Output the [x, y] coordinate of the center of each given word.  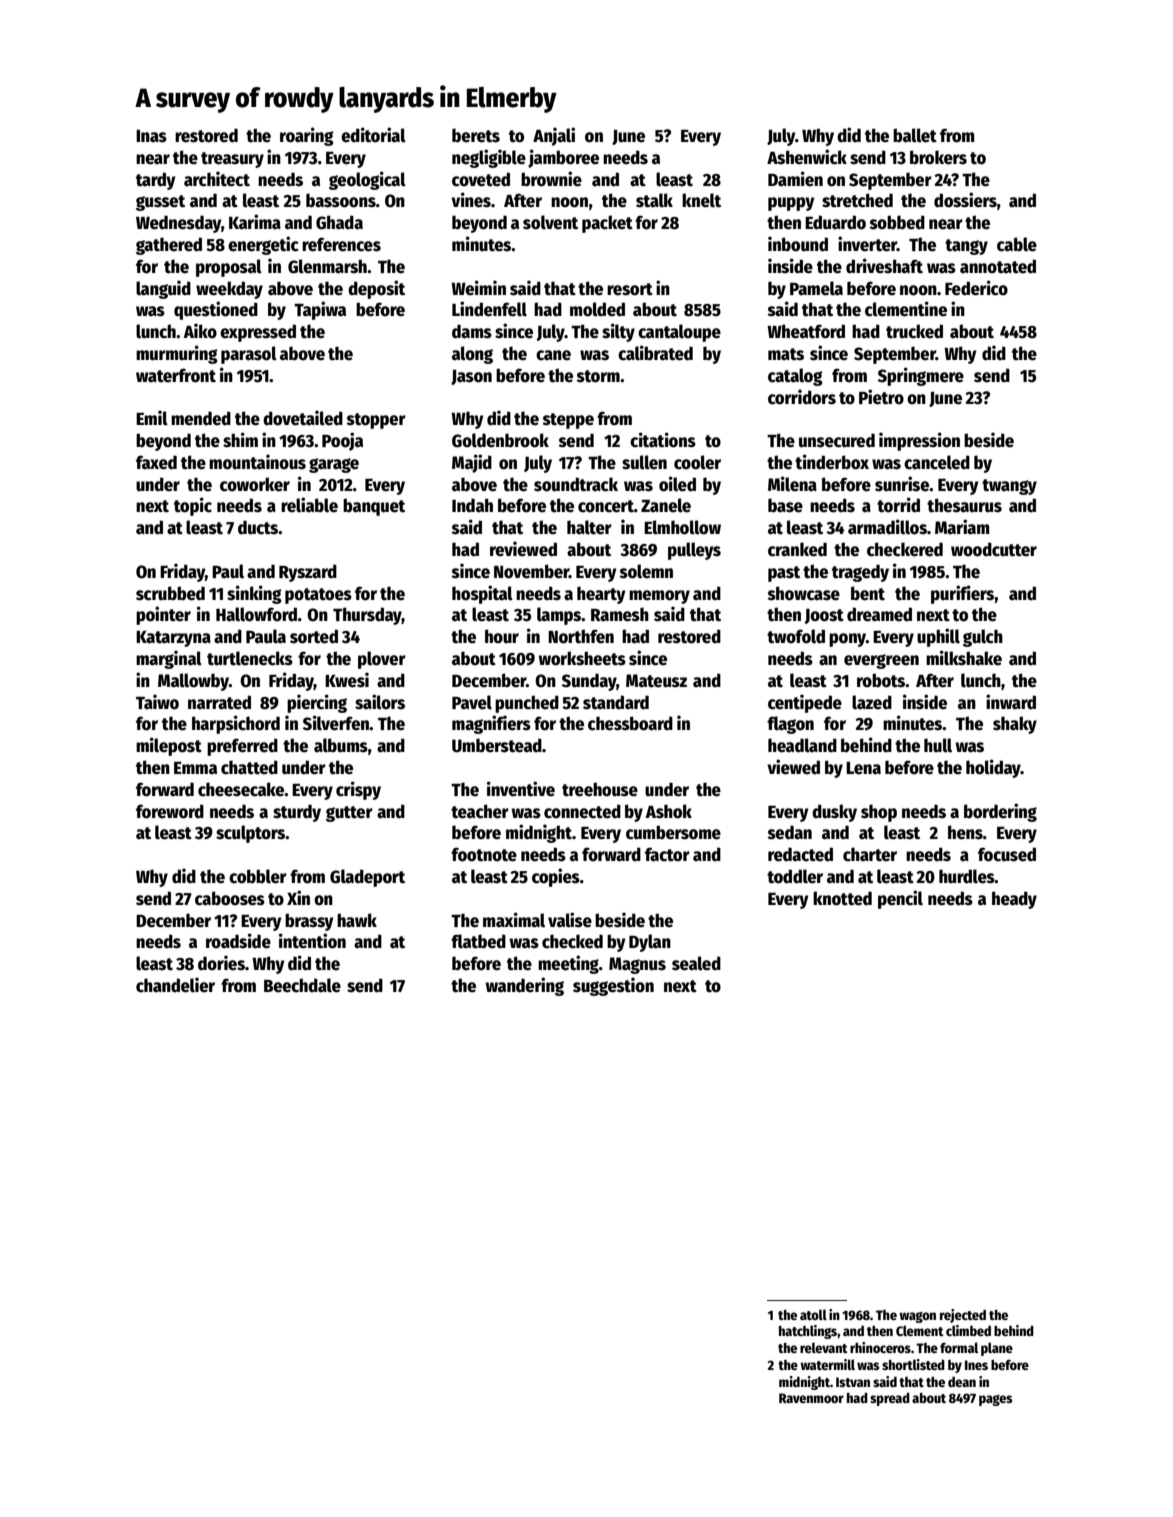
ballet [915, 135]
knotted [842, 898]
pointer [163, 615]
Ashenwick [807, 157]
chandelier [175, 985]
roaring [307, 136]
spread [890, 1399]
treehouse [600, 789]
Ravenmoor [811, 1398]
